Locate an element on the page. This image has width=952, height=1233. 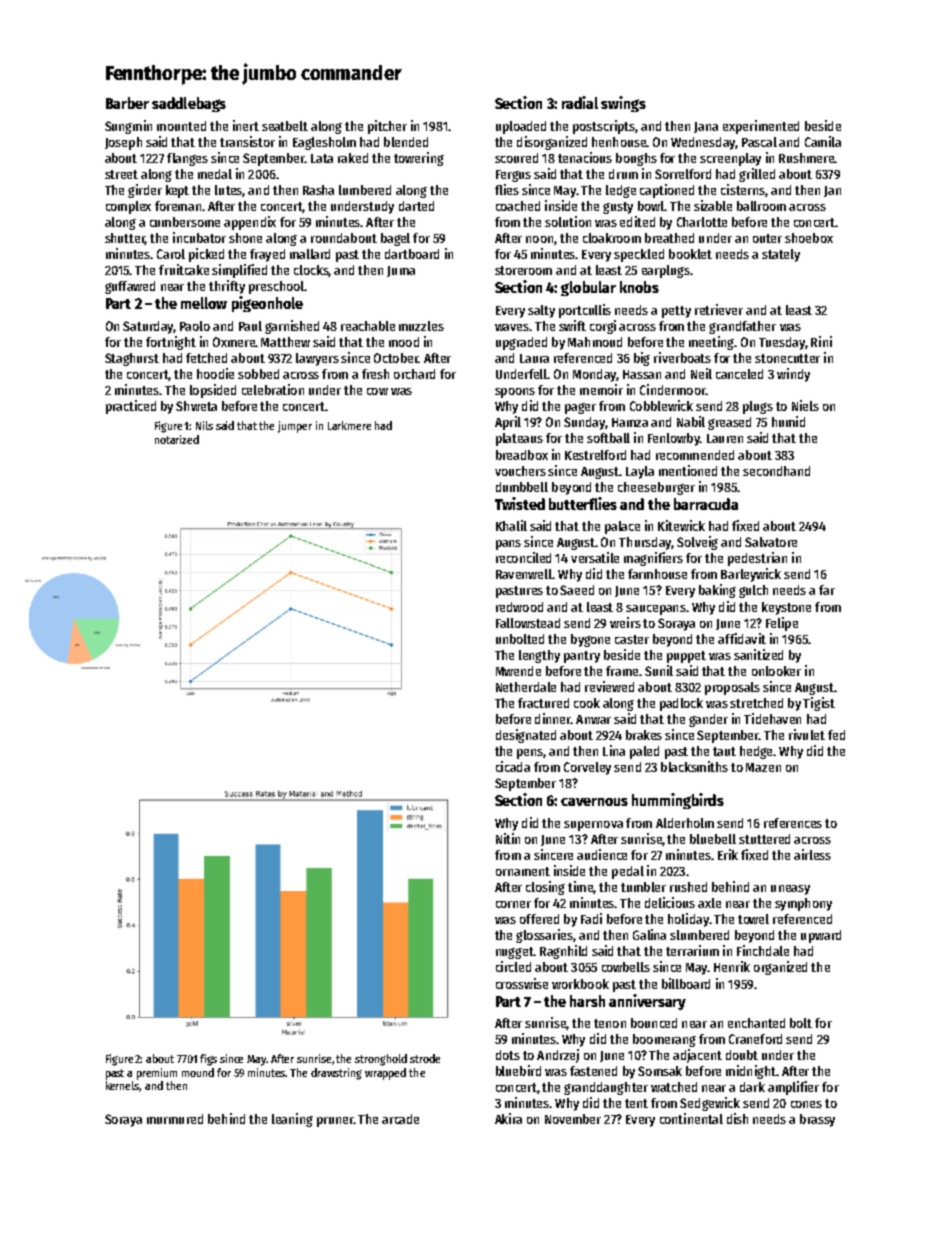
hedge is located at coordinates (756, 752).
